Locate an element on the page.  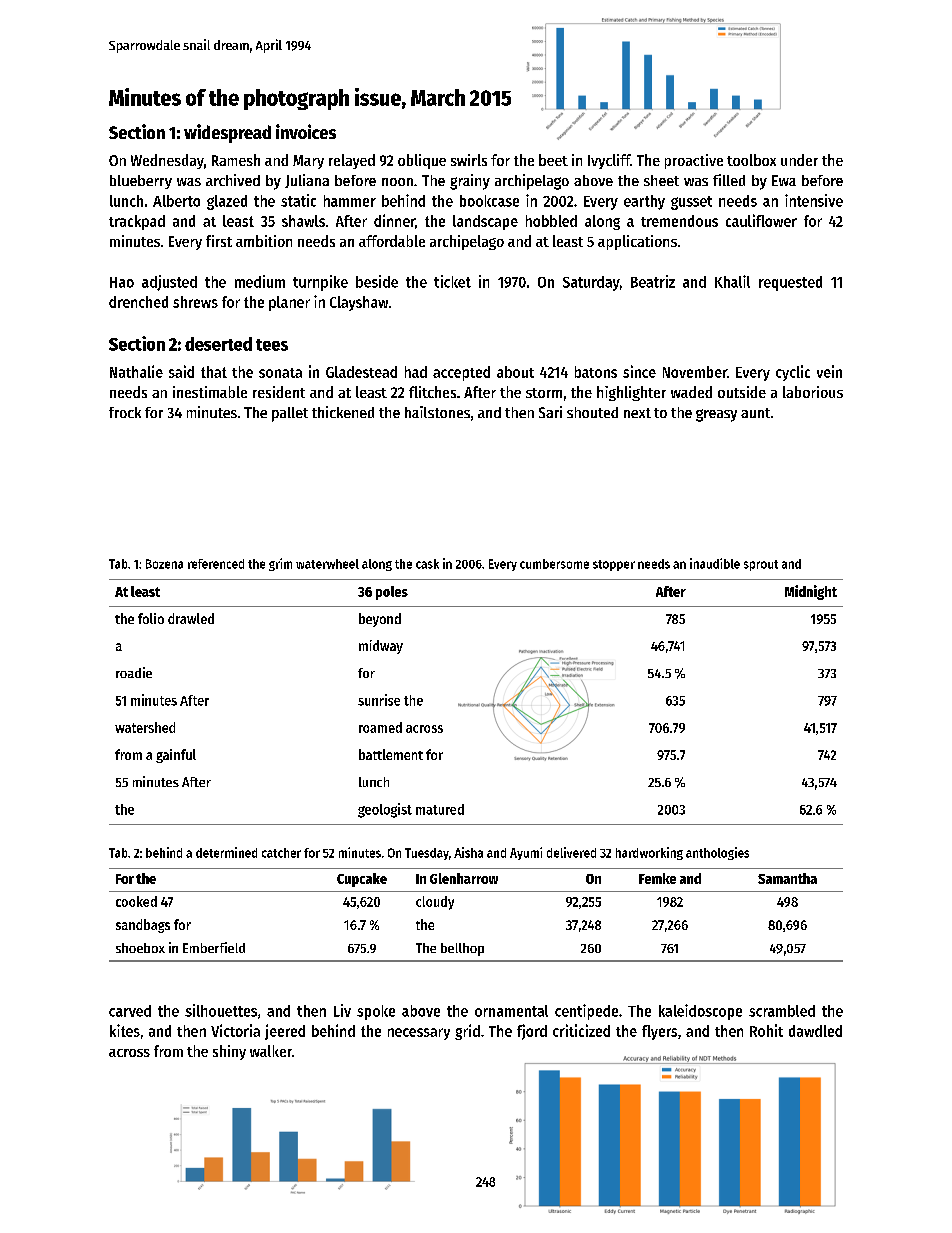
aunt is located at coordinates (755, 413).
